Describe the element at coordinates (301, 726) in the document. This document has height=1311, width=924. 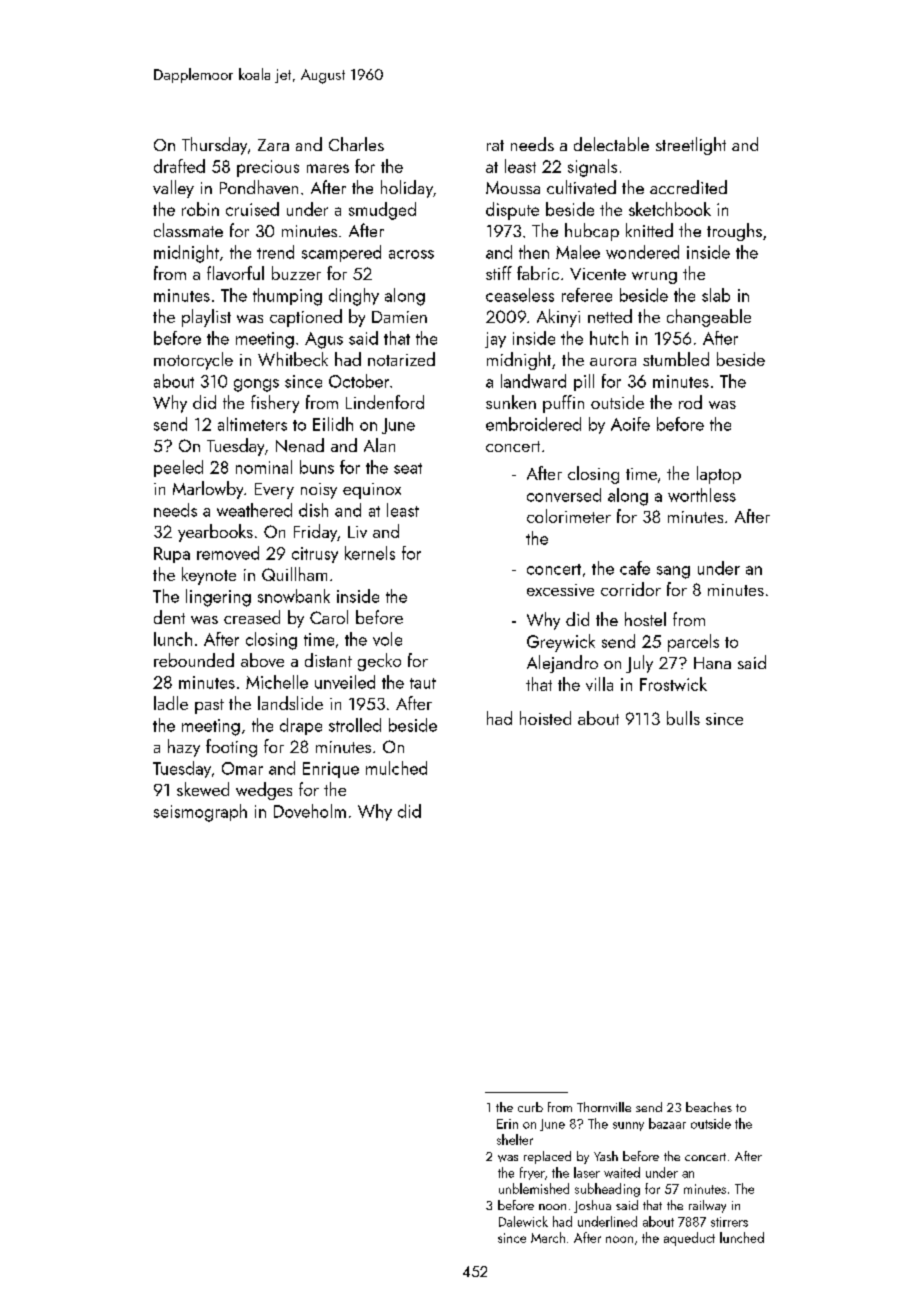
I see `drape` at that location.
